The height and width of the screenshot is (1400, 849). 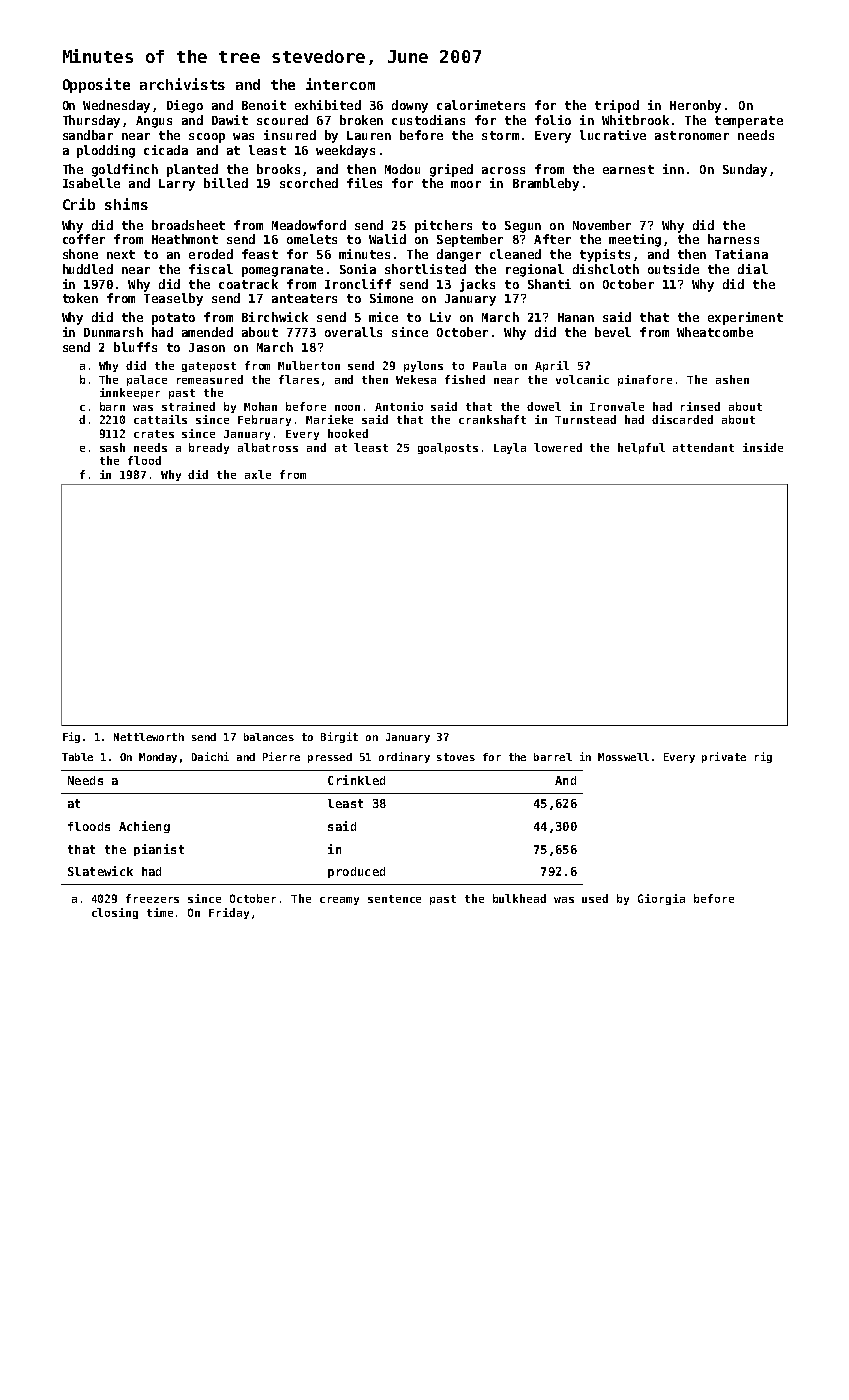 I want to click on sentence, so click(x=394, y=899).
